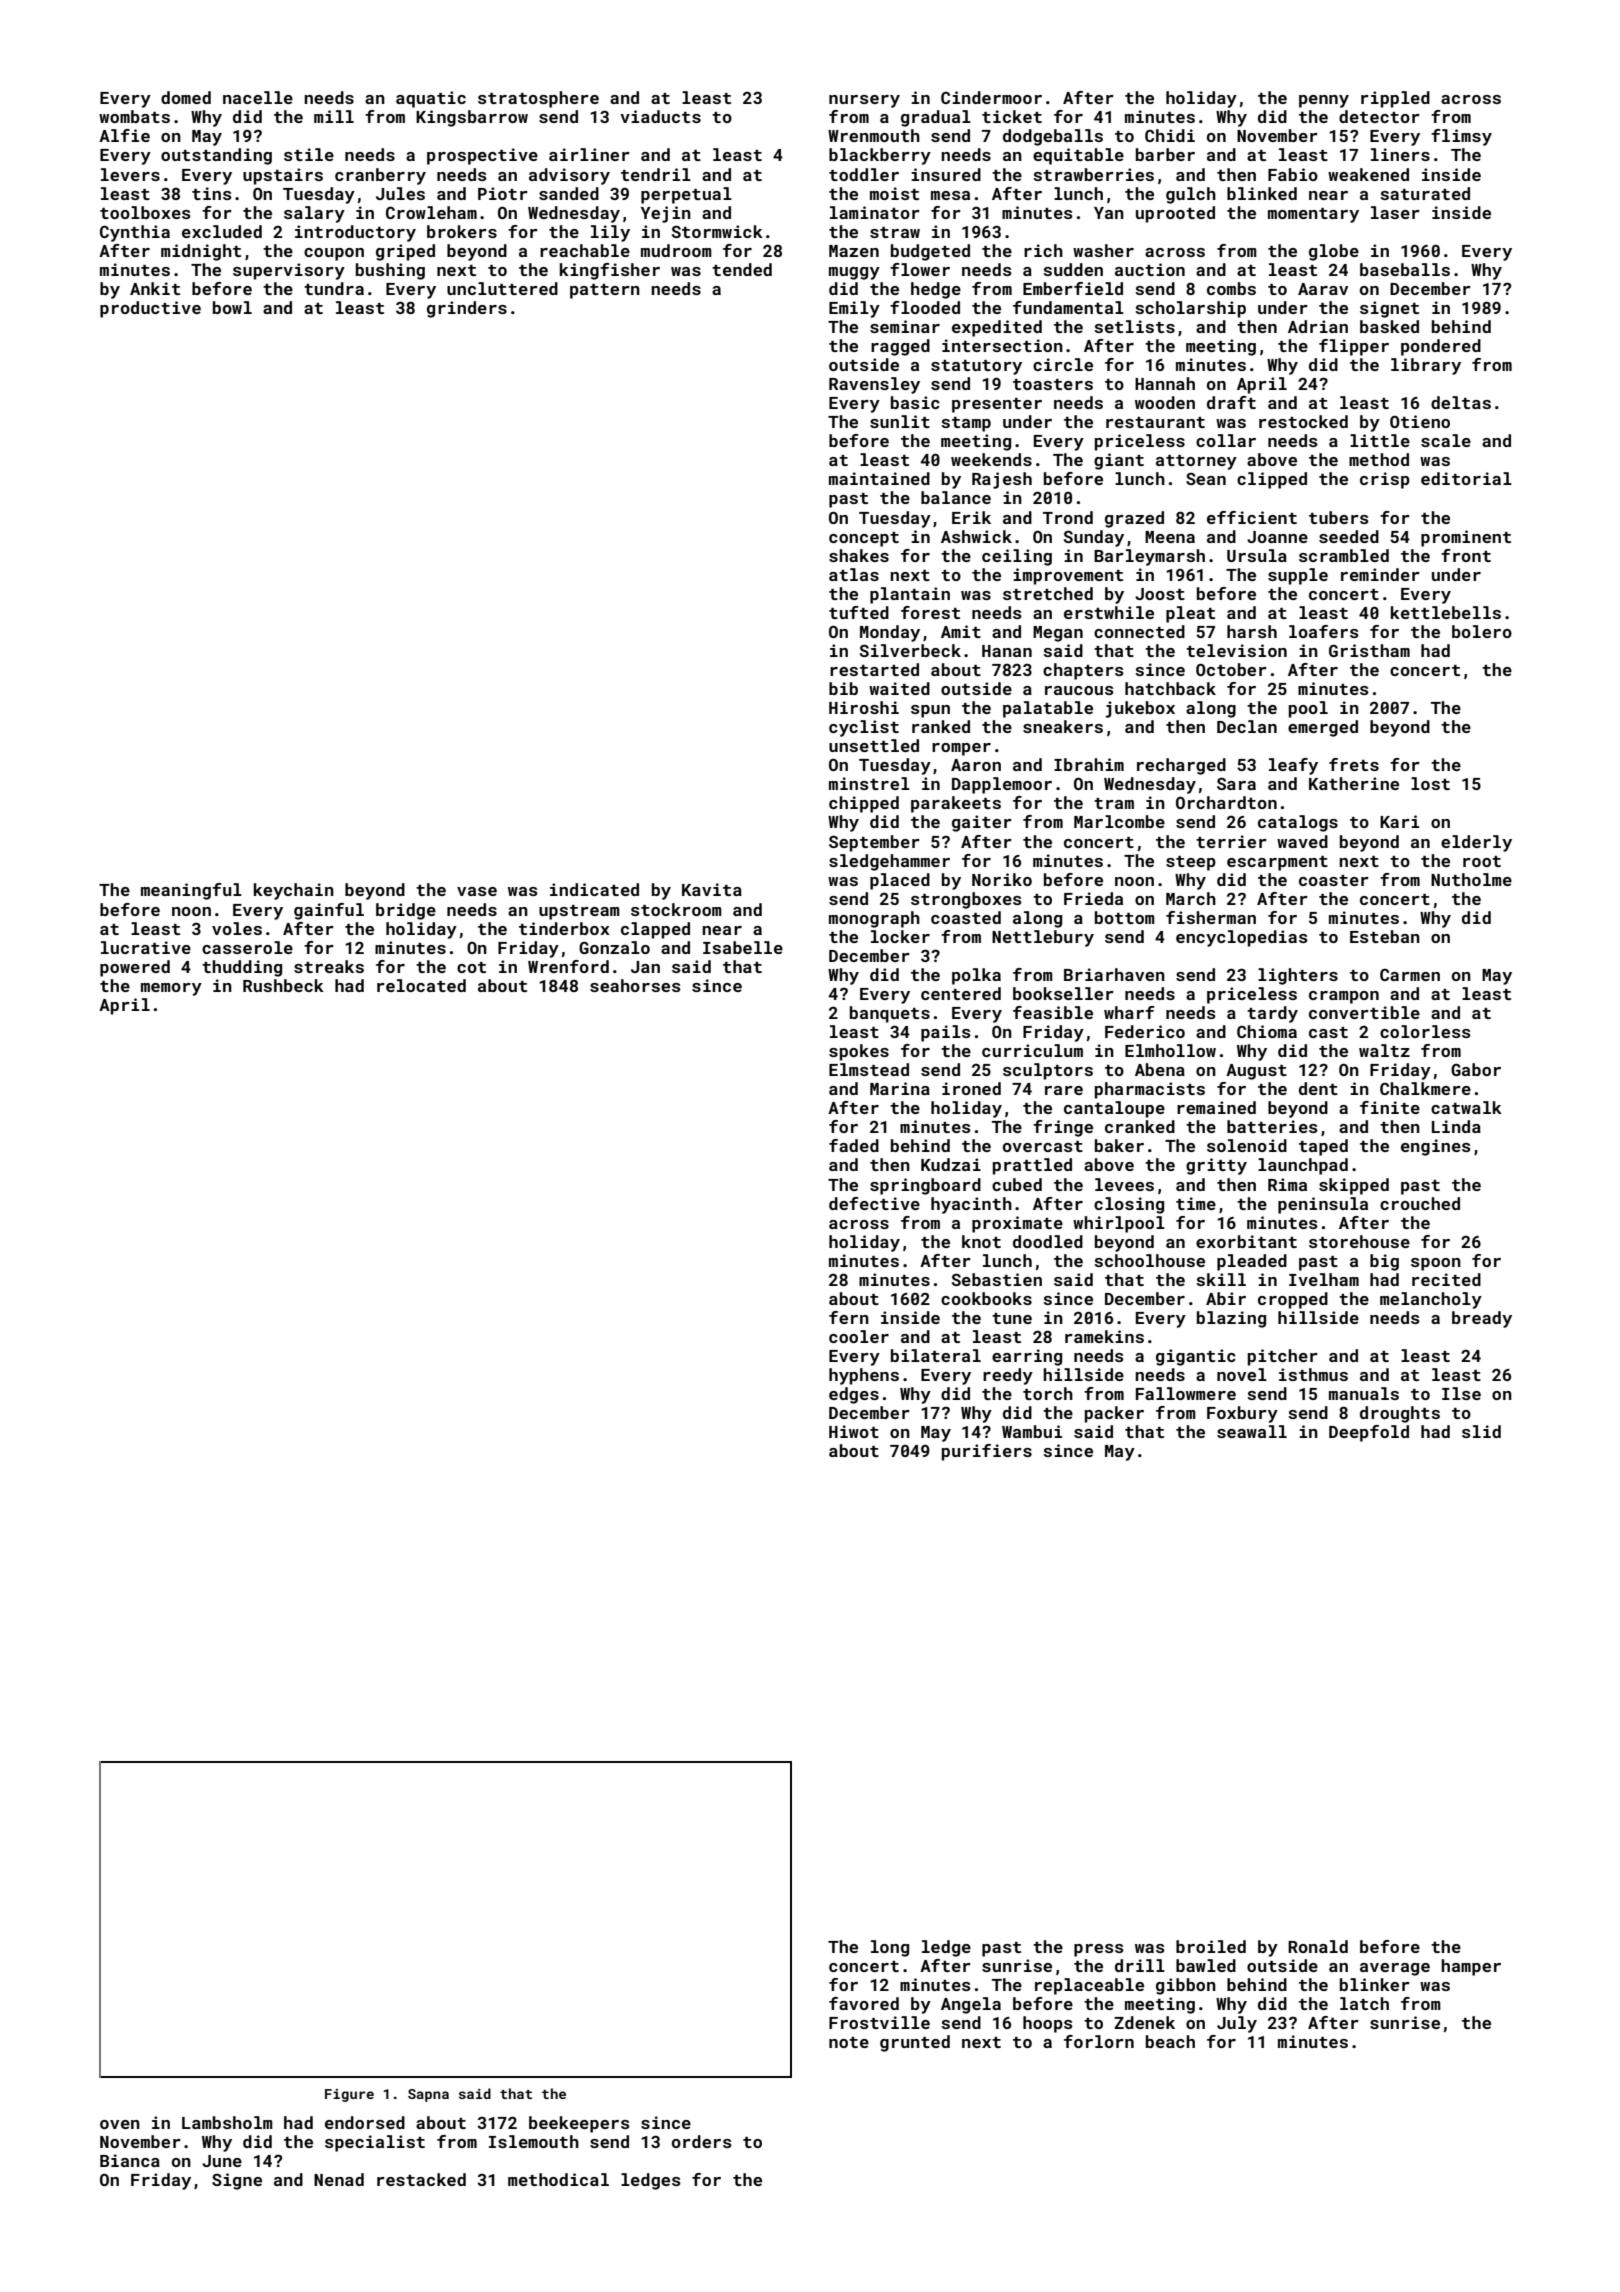 The width and height of the document is (1620, 2292). What do you see at coordinates (431, 99) in the document?
I see `aquatic` at bounding box center [431, 99].
